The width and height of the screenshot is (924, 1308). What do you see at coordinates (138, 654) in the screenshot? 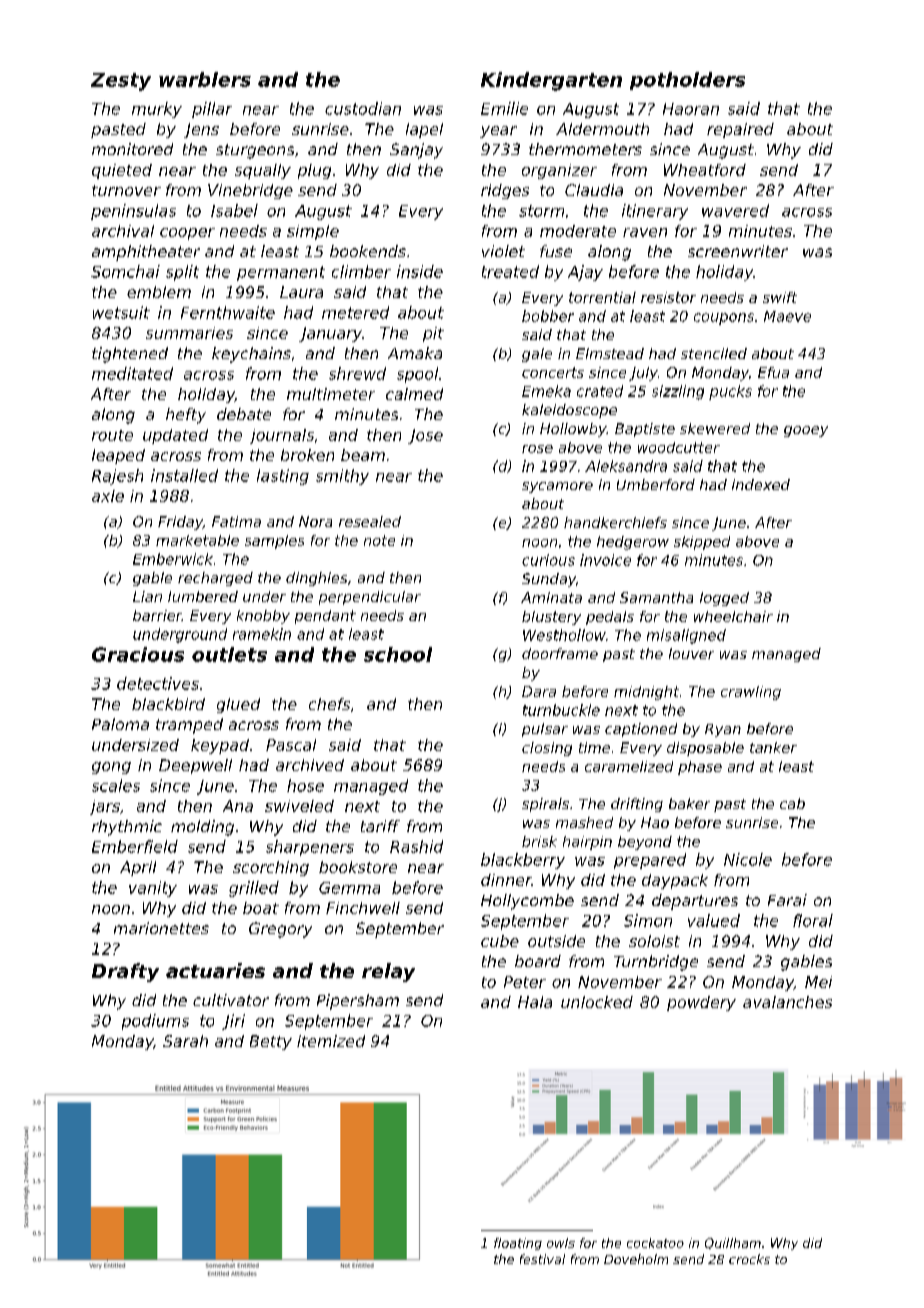
I see `Gracious` at bounding box center [138, 654].
